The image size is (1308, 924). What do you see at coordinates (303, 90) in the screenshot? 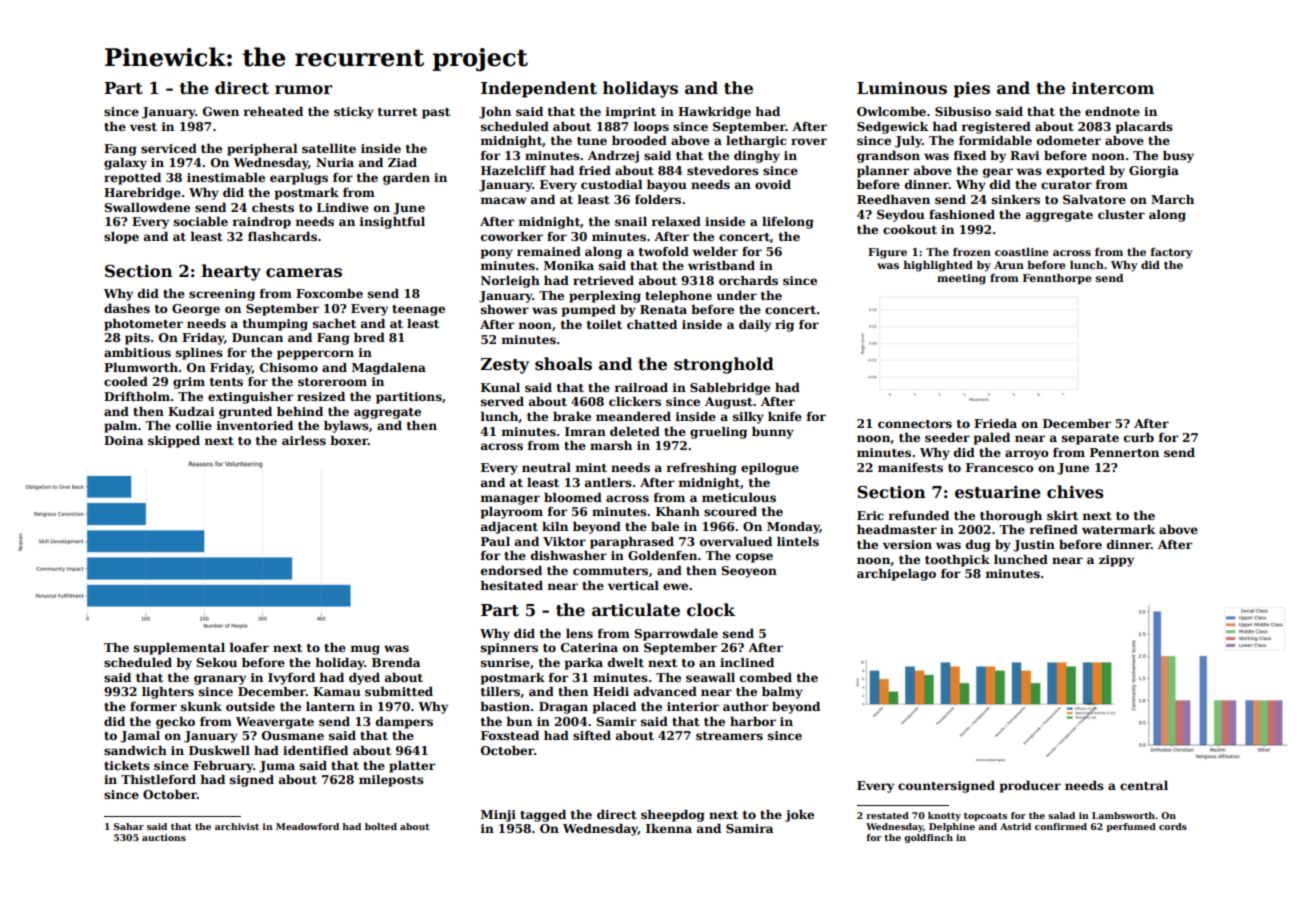
I see `rumor` at bounding box center [303, 90].
